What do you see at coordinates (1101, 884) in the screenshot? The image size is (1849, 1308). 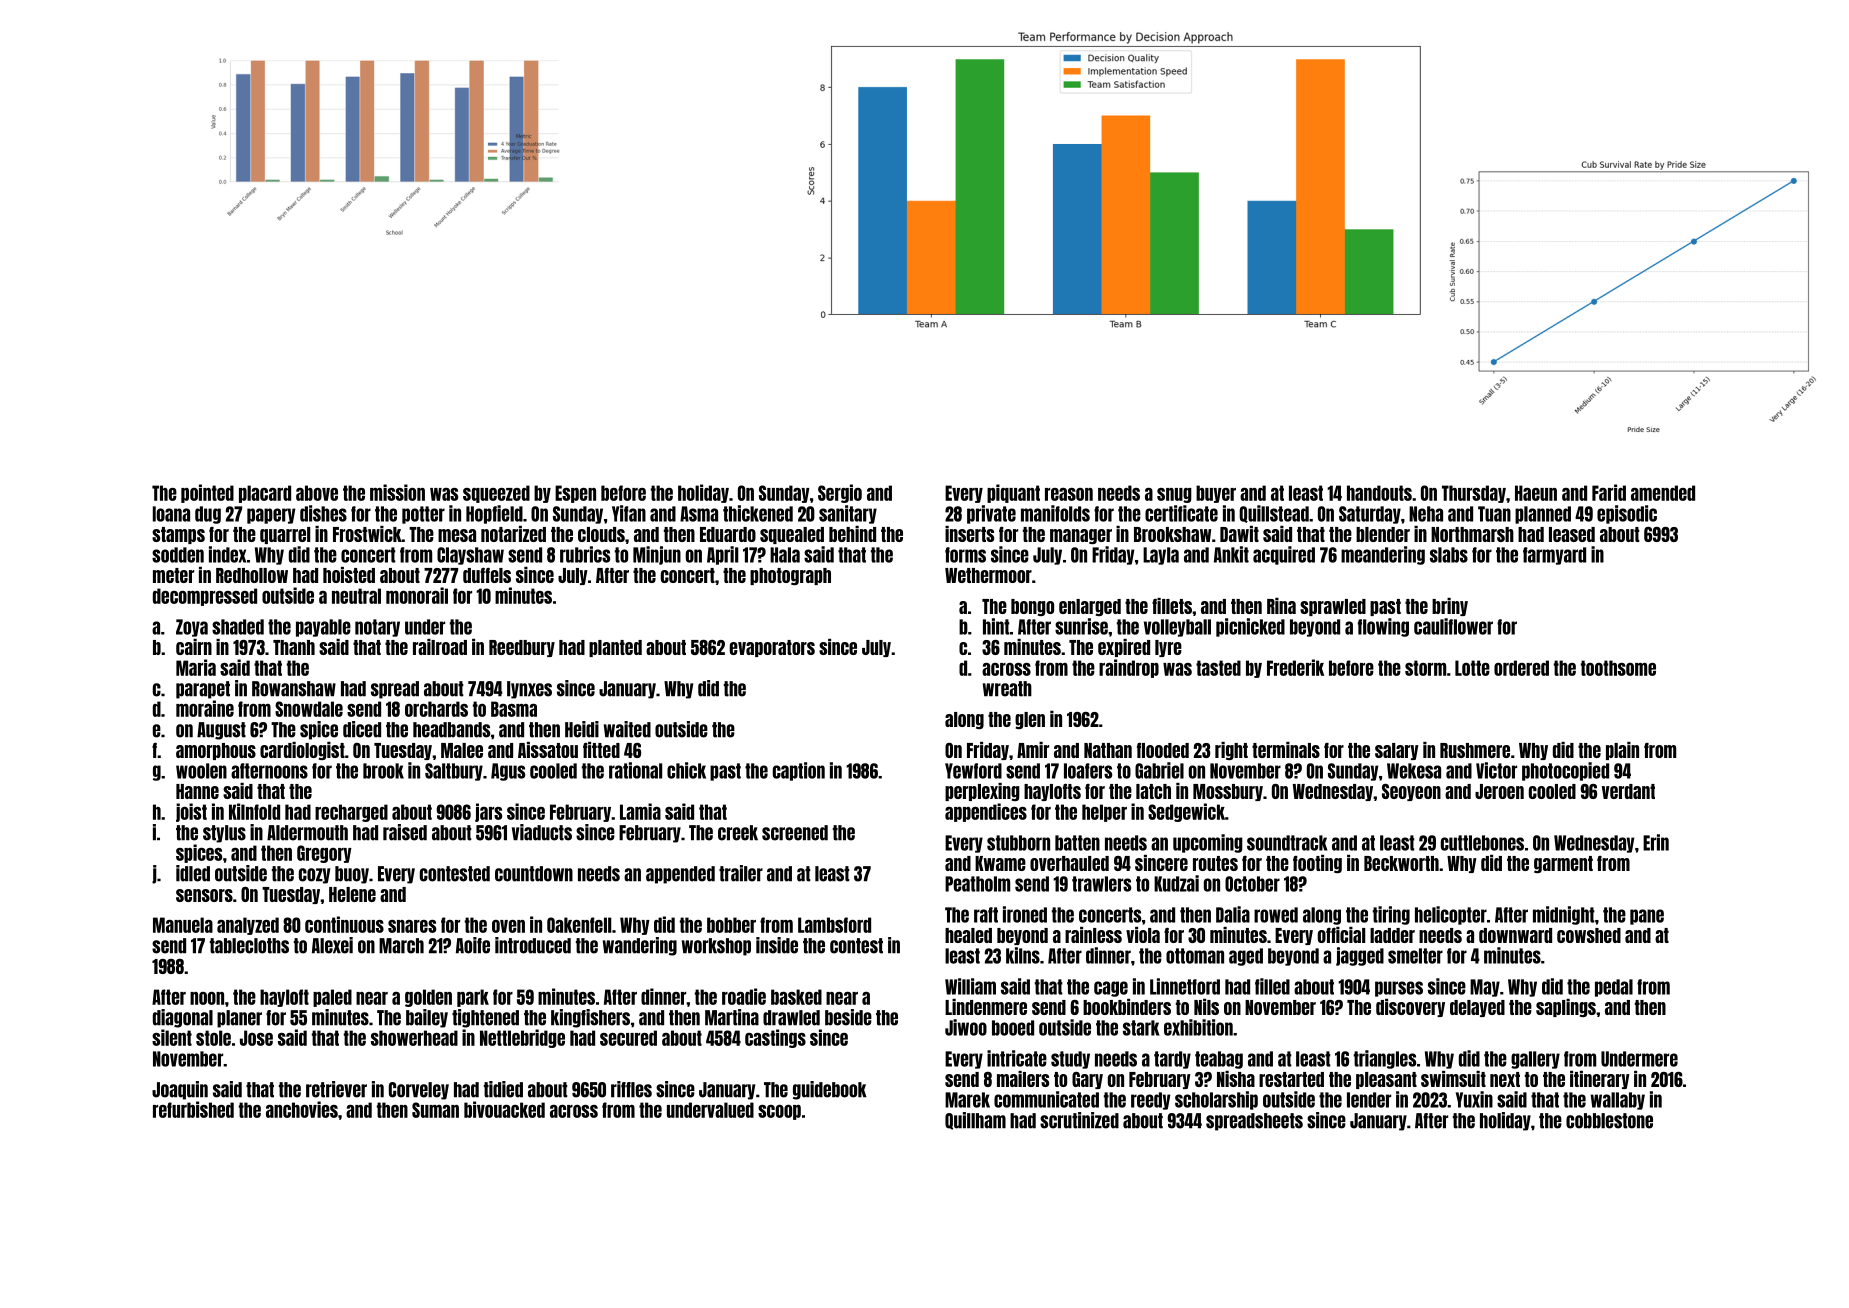 I see `trawlers` at bounding box center [1101, 884].
